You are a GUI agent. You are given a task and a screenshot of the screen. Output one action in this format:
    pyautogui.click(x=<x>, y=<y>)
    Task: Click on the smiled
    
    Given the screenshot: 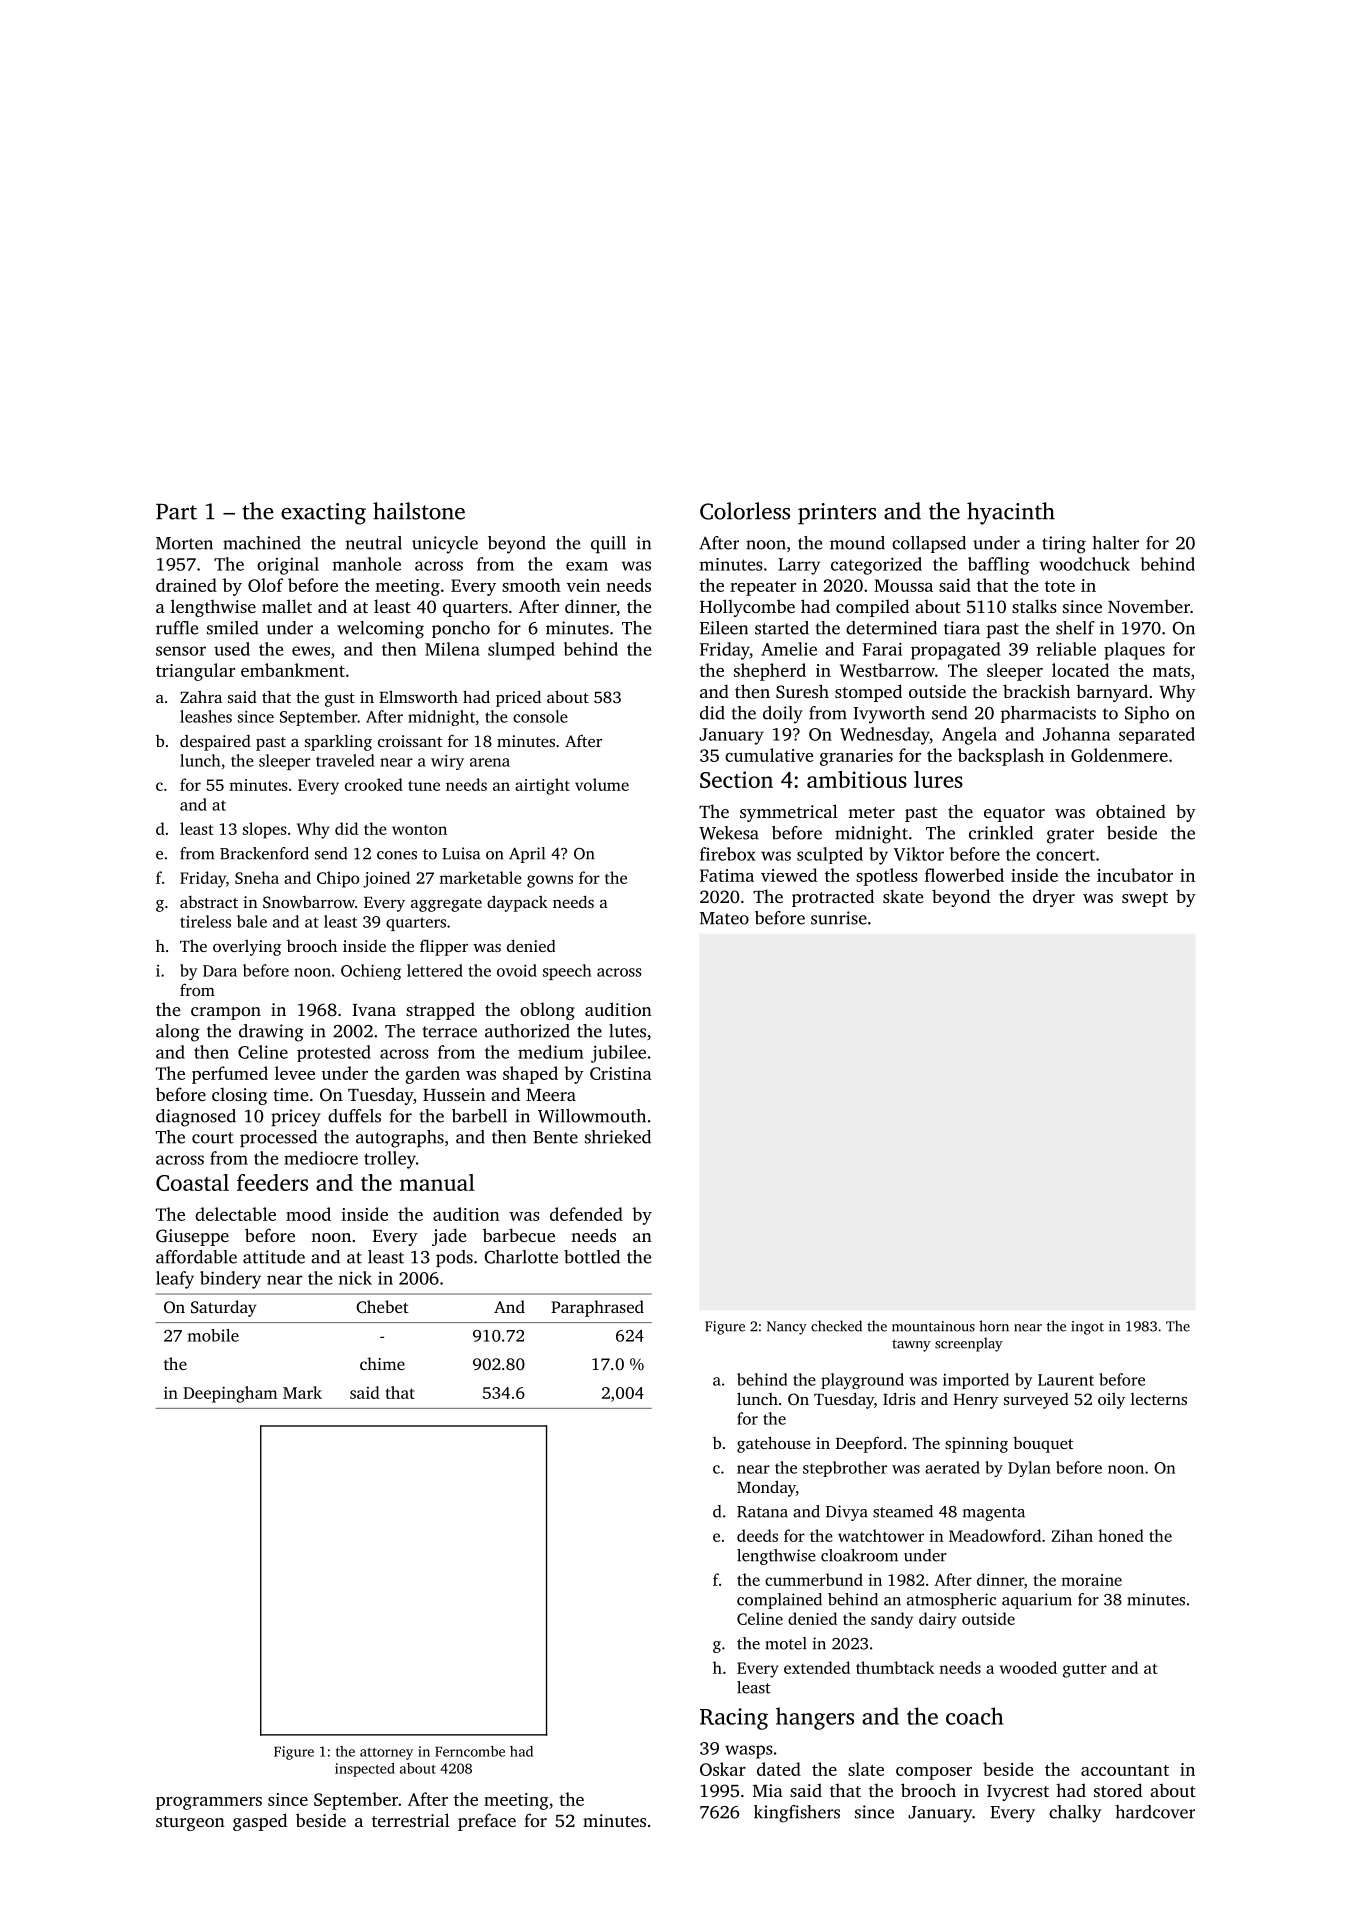 What is the action you would take?
    pyautogui.click(x=232, y=628)
